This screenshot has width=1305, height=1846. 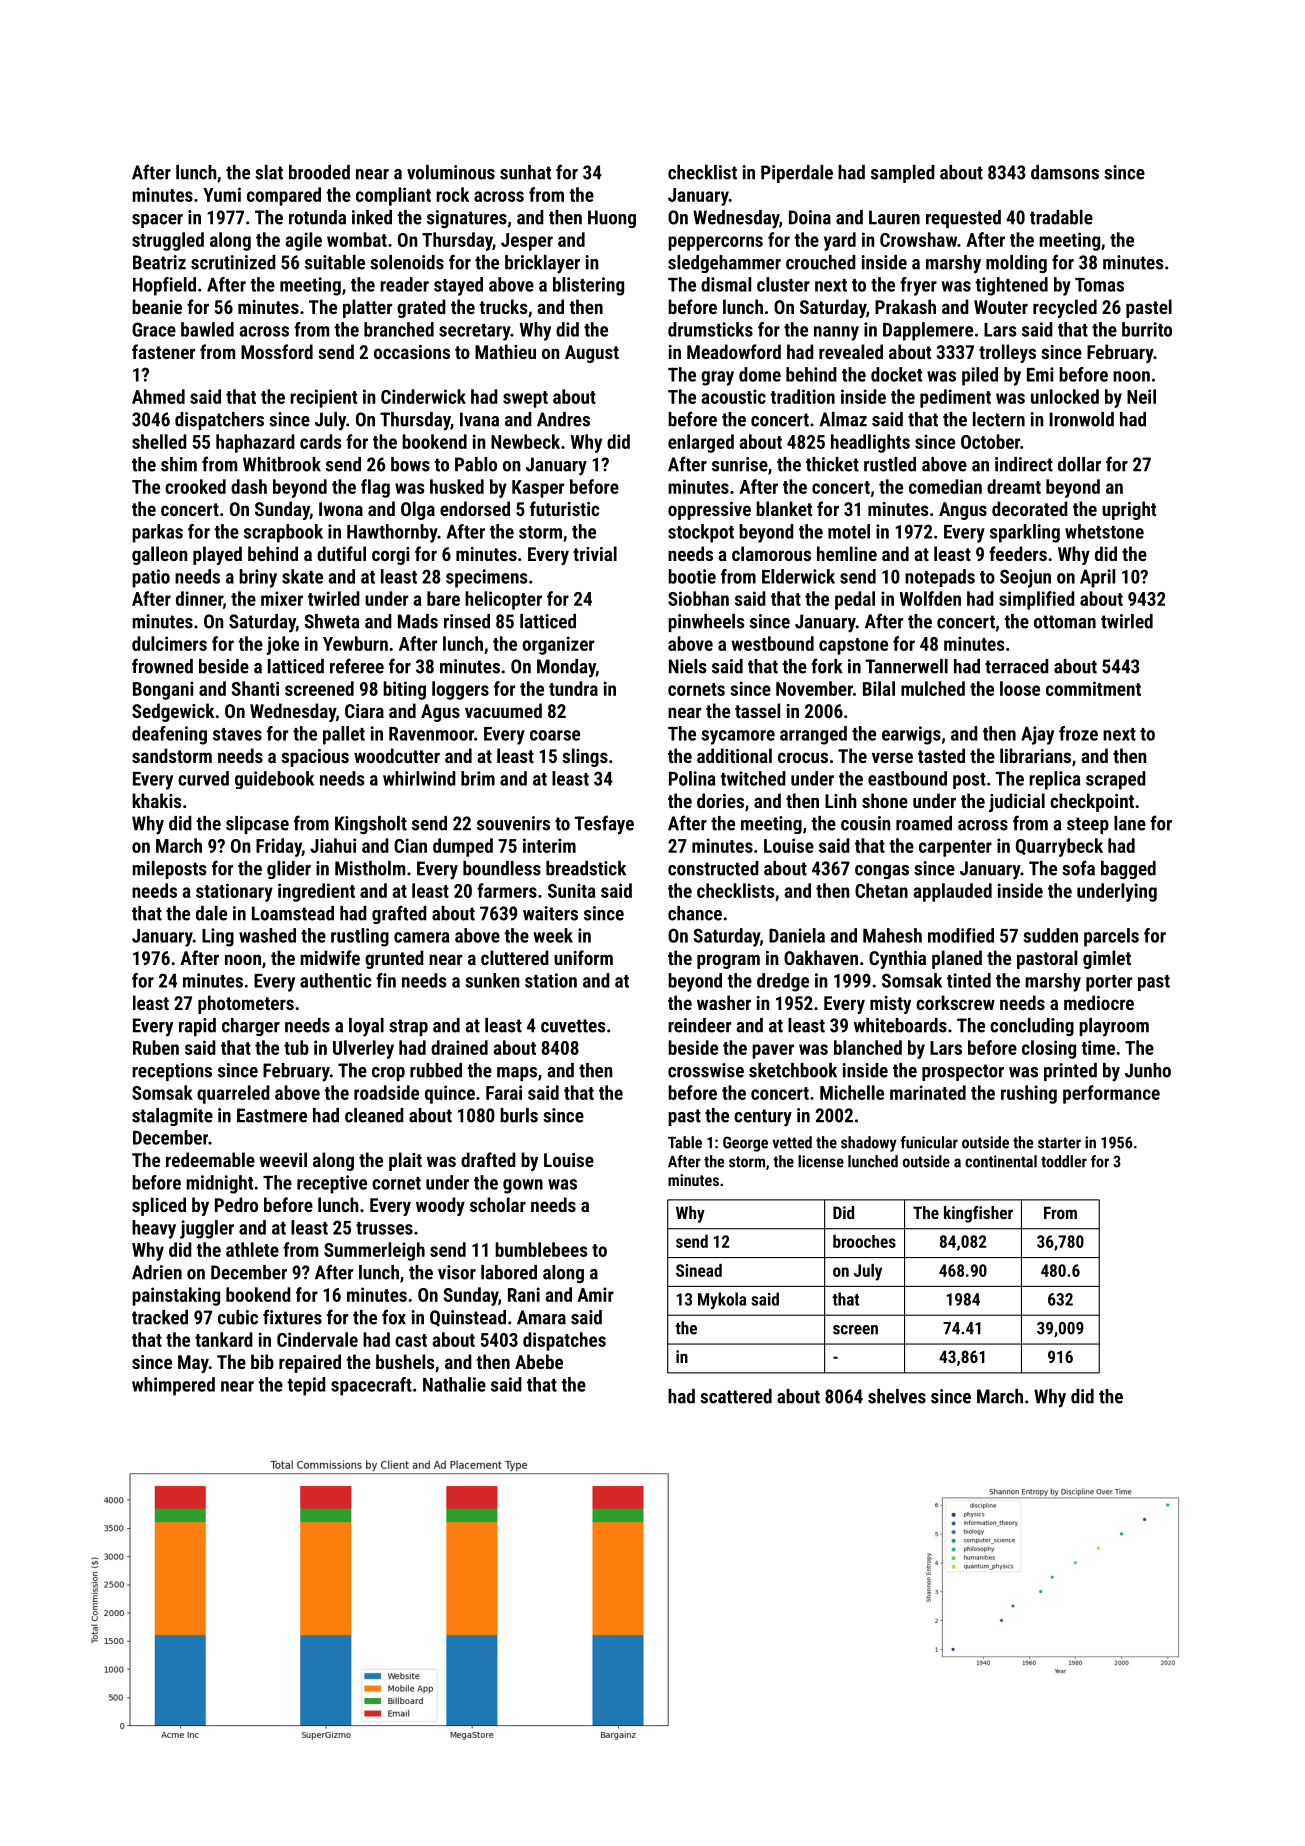 I want to click on trusses, so click(x=384, y=1228).
